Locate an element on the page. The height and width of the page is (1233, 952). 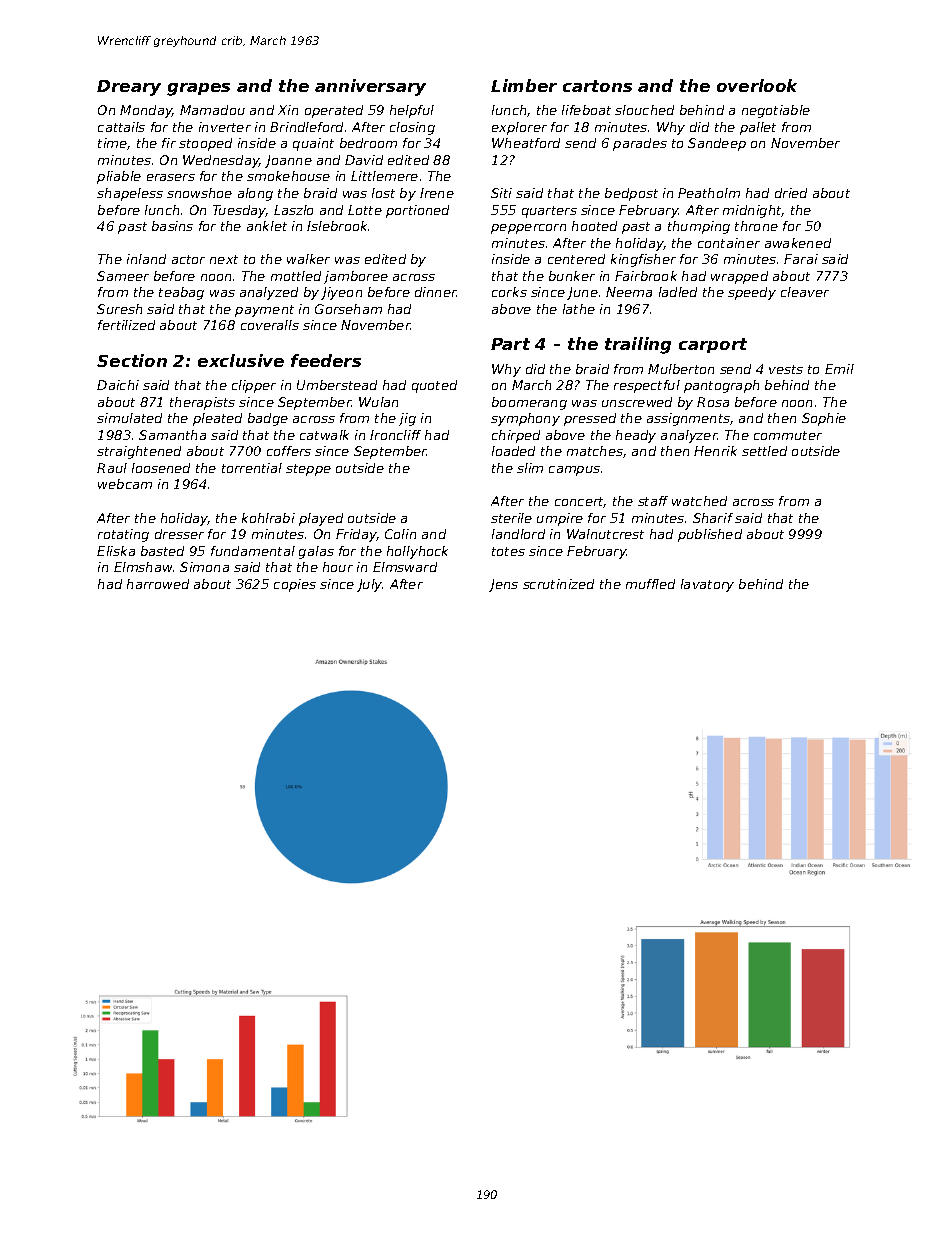
midnight is located at coordinates (752, 211).
